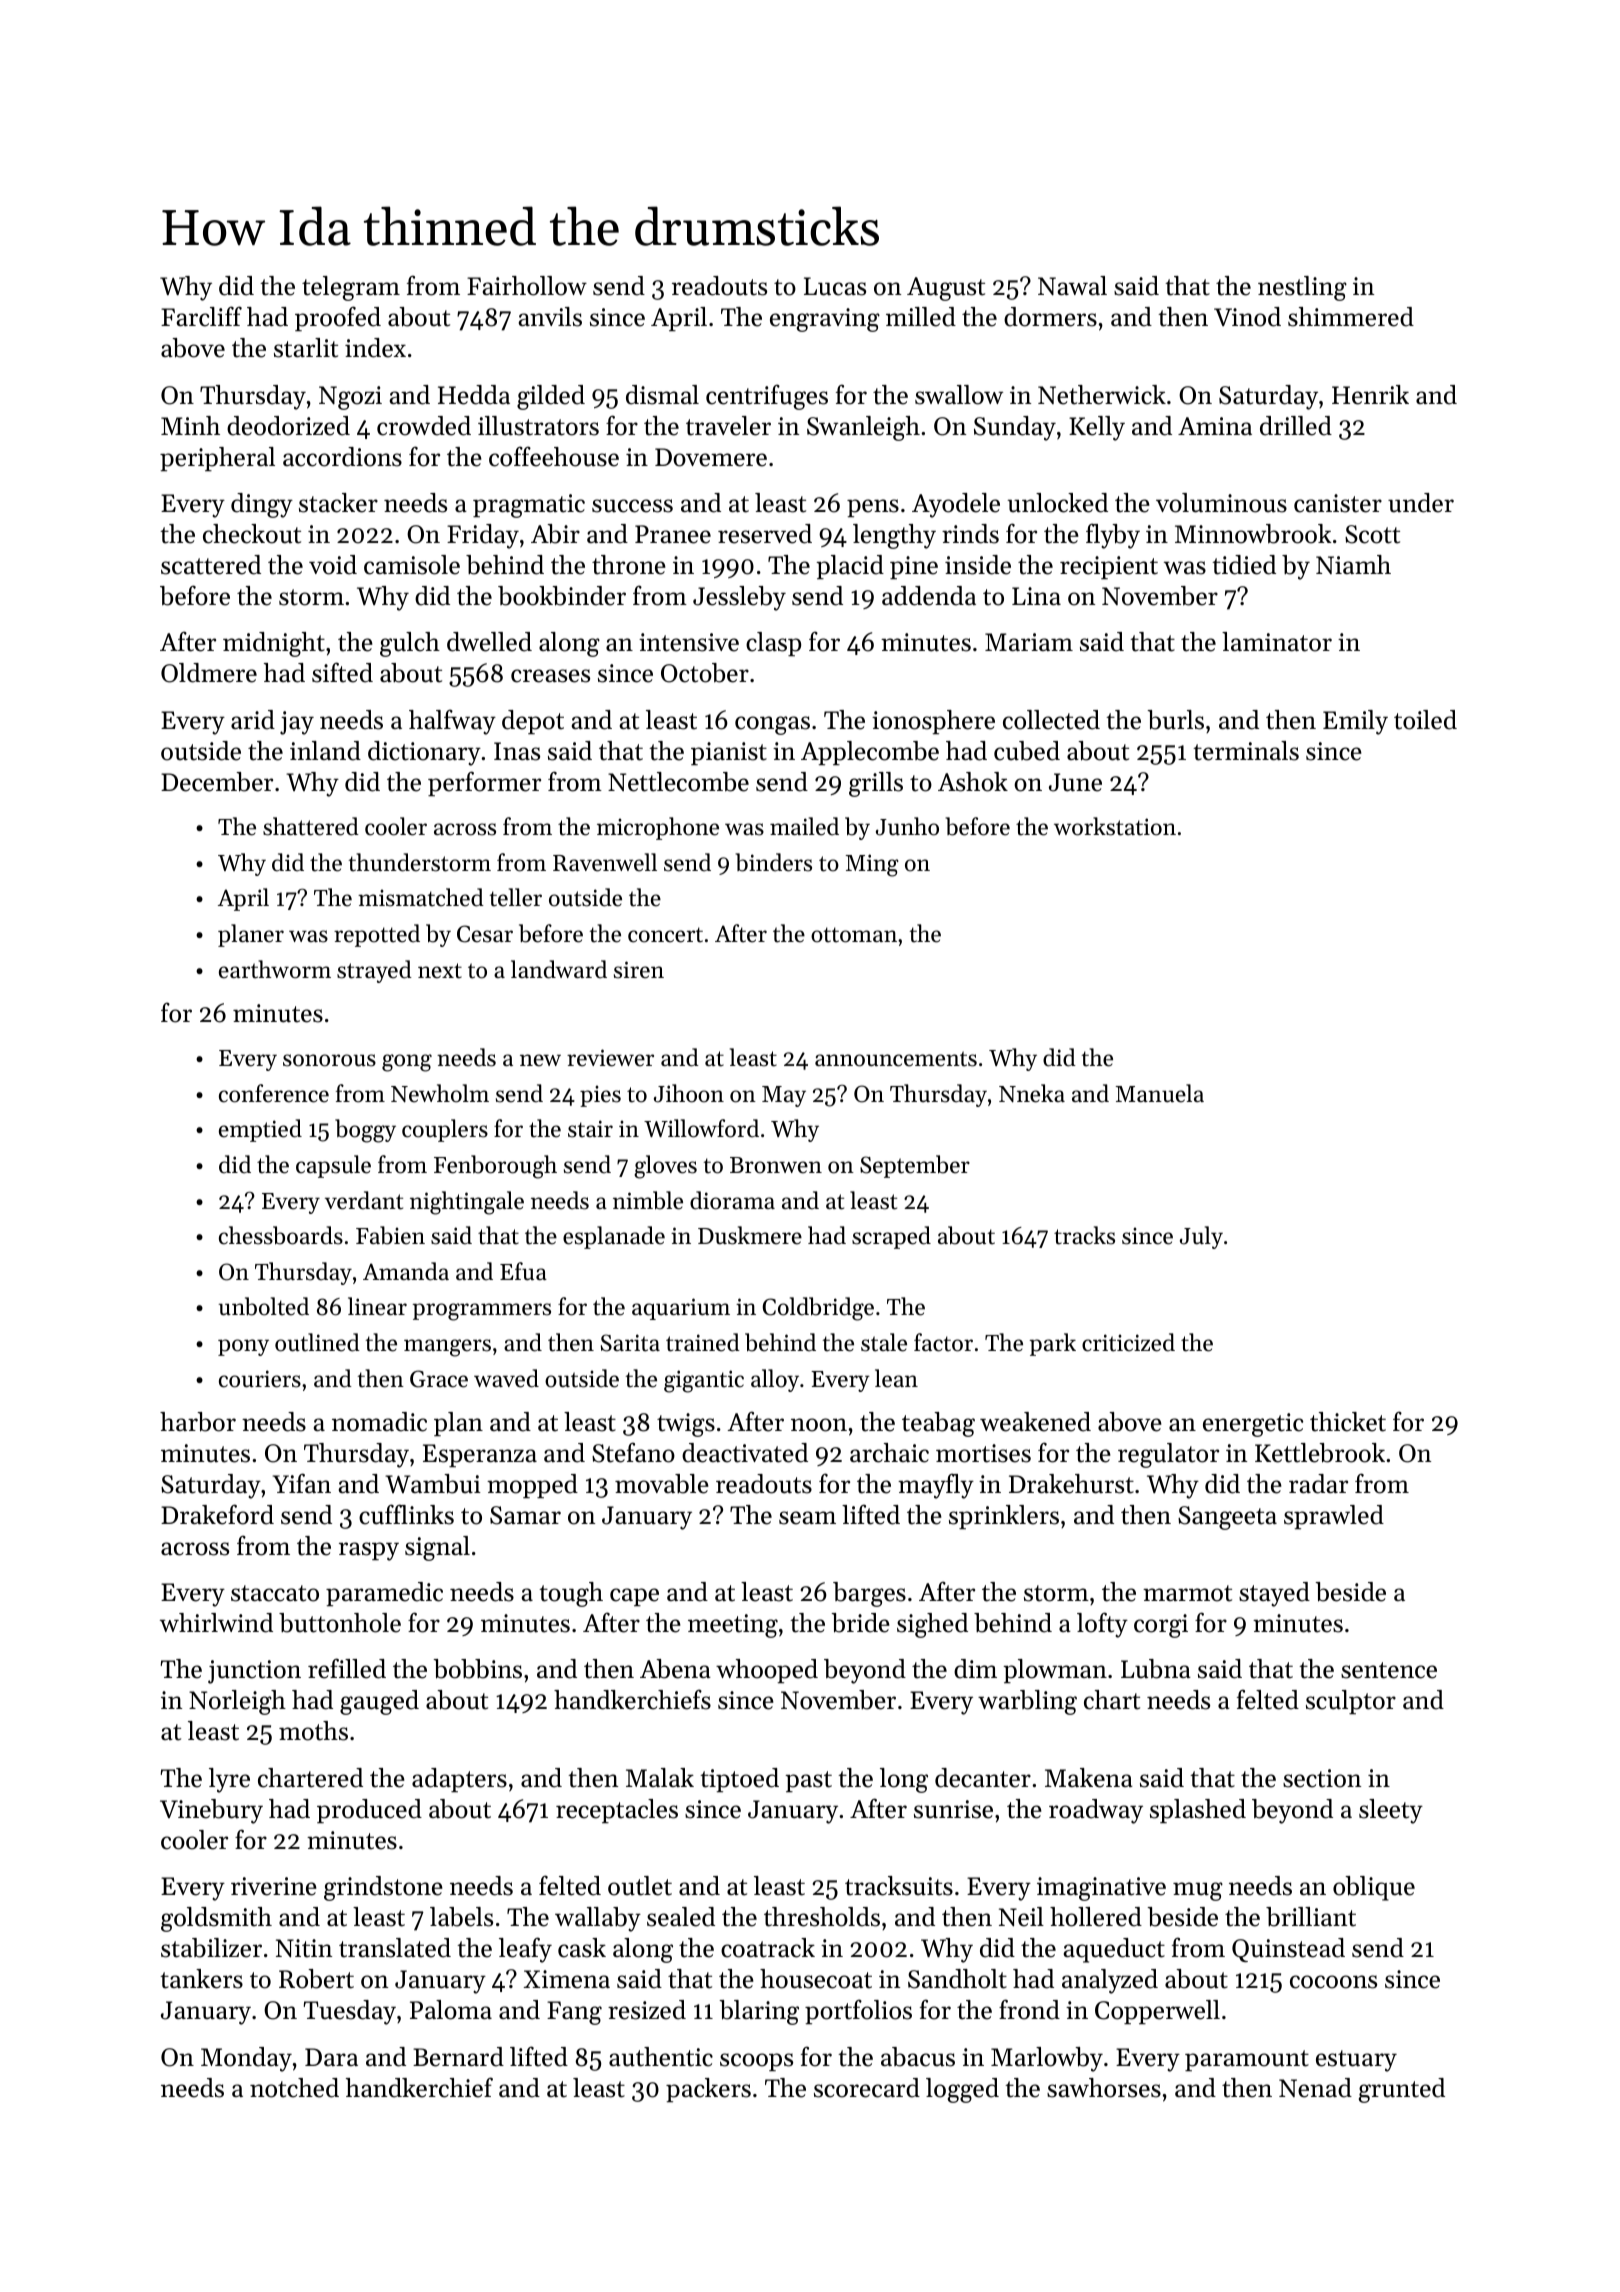  Describe the element at coordinates (294, 2088) in the screenshot. I see `notched` at that location.
